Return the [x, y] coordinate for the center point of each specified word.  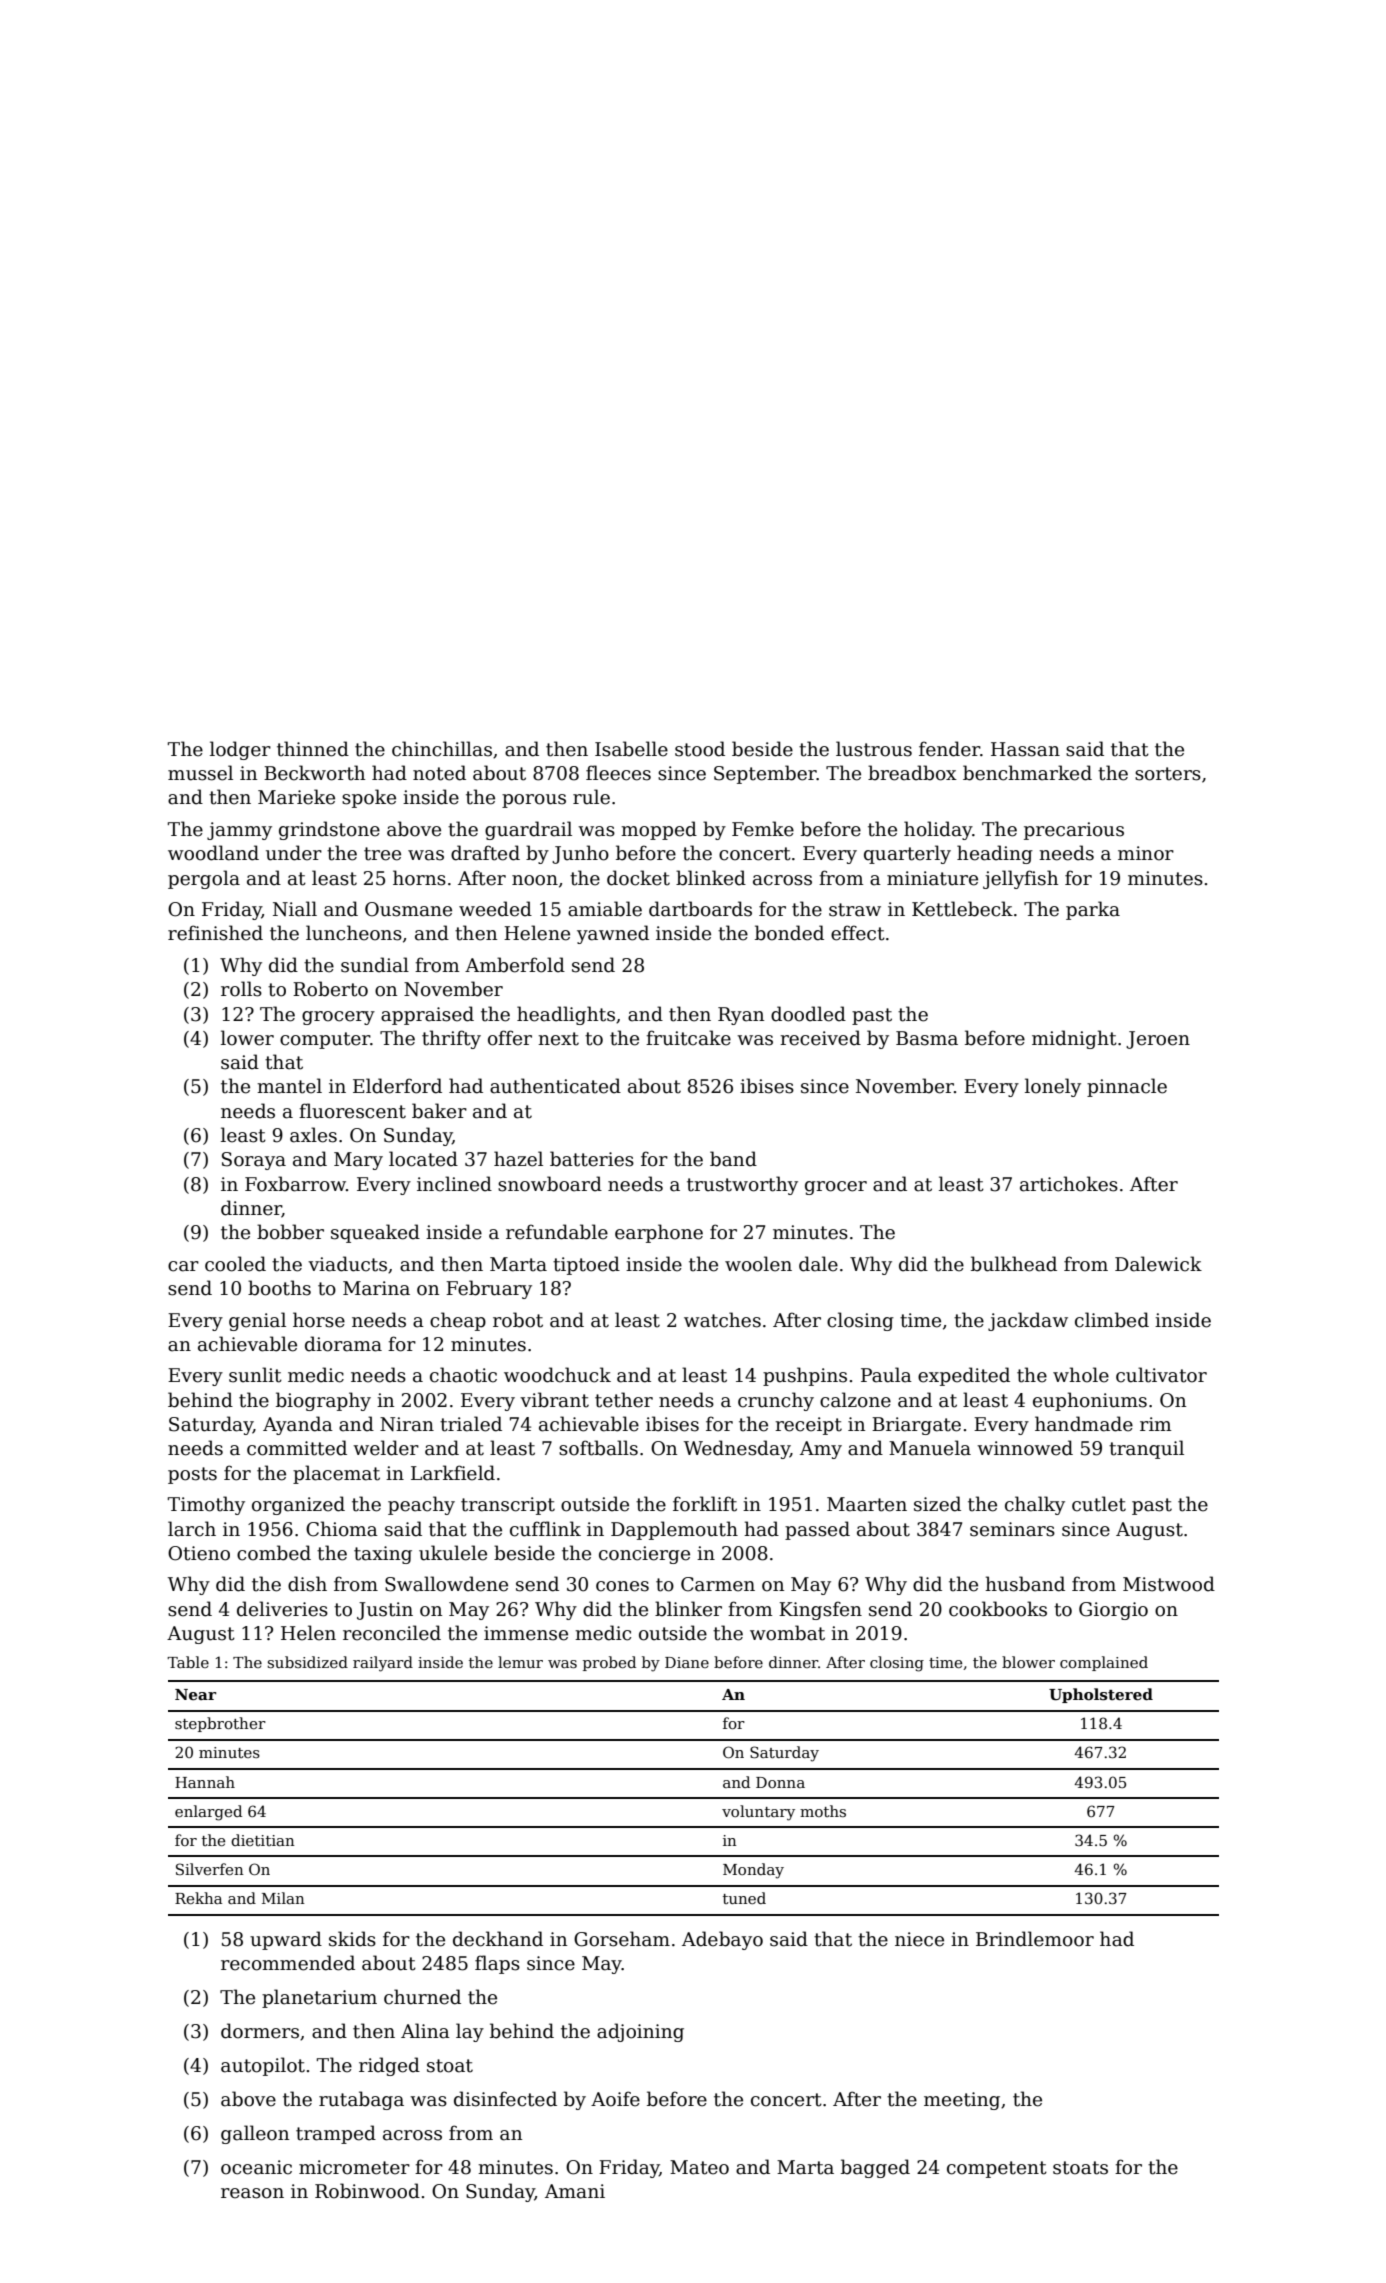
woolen [758, 1264]
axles [313, 1135]
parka [1093, 910]
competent [997, 2169]
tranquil [1146, 1449]
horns [419, 878]
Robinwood [367, 2191]
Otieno [199, 1553]
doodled [808, 1014]
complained [1104, 1663]
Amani [575, 2191]
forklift [705, 1504]
